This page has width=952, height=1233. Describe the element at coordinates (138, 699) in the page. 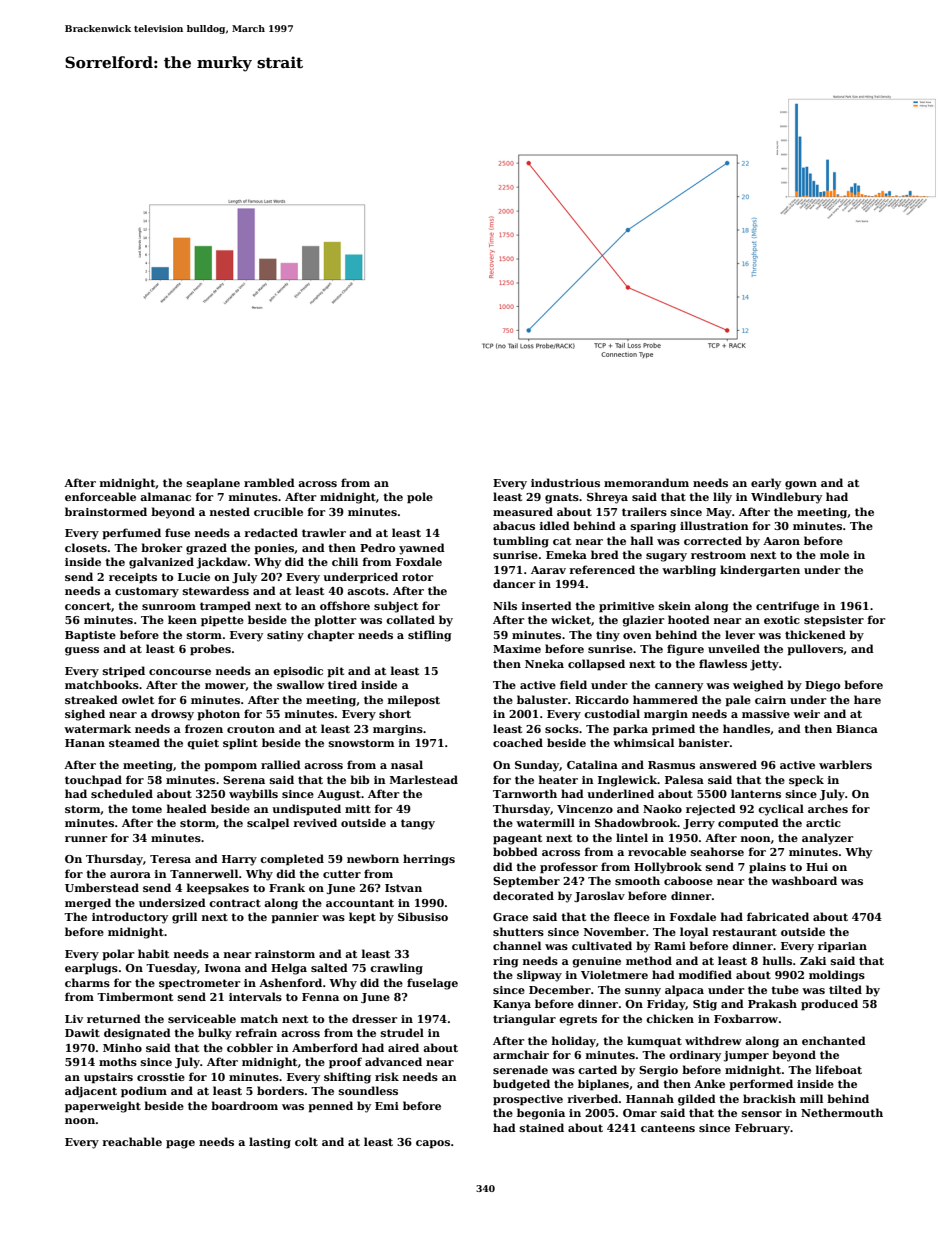

I see `owlet` at that location.
